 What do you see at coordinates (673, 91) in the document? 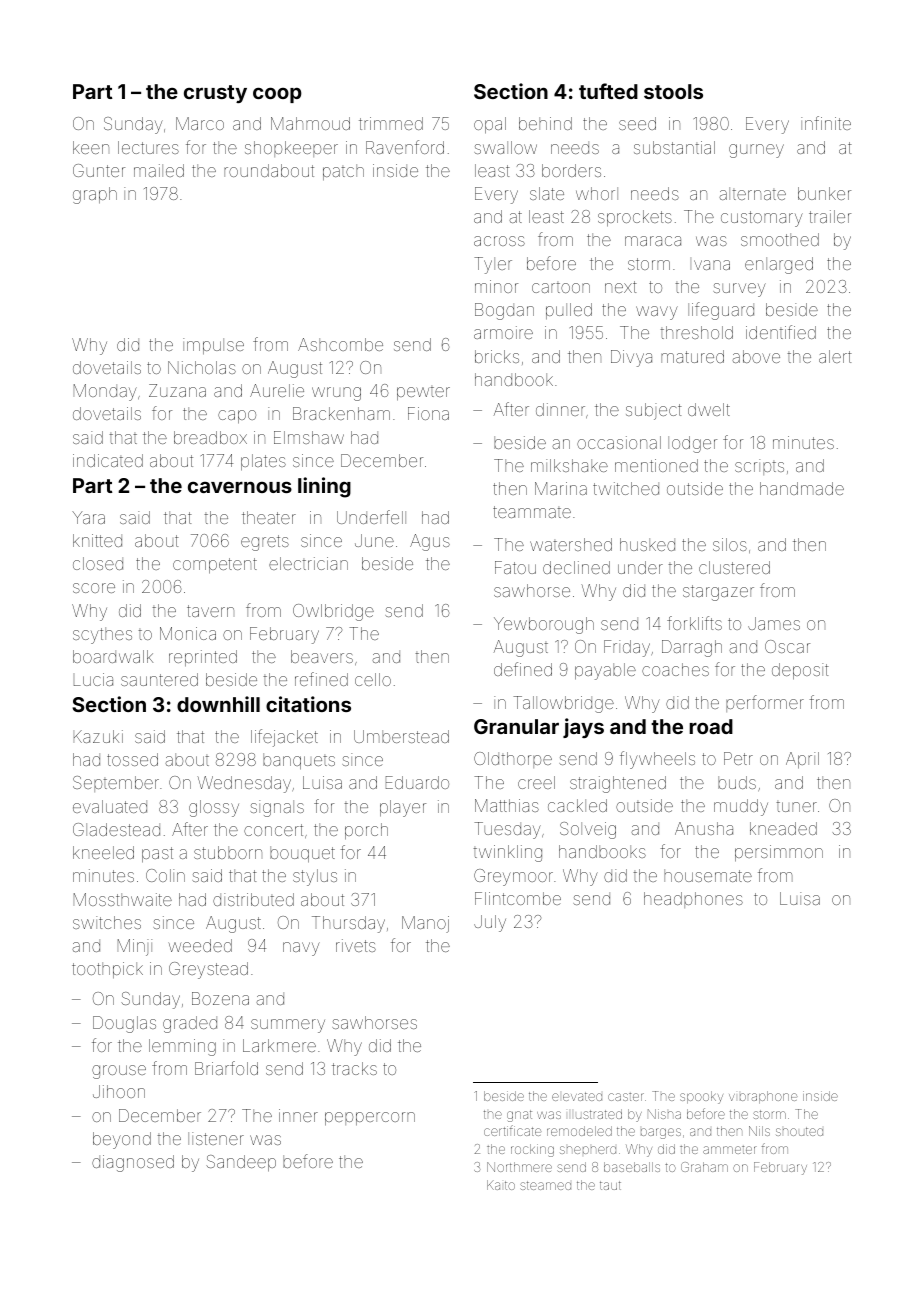
I see `stools` at bounding box center [673, 91].
